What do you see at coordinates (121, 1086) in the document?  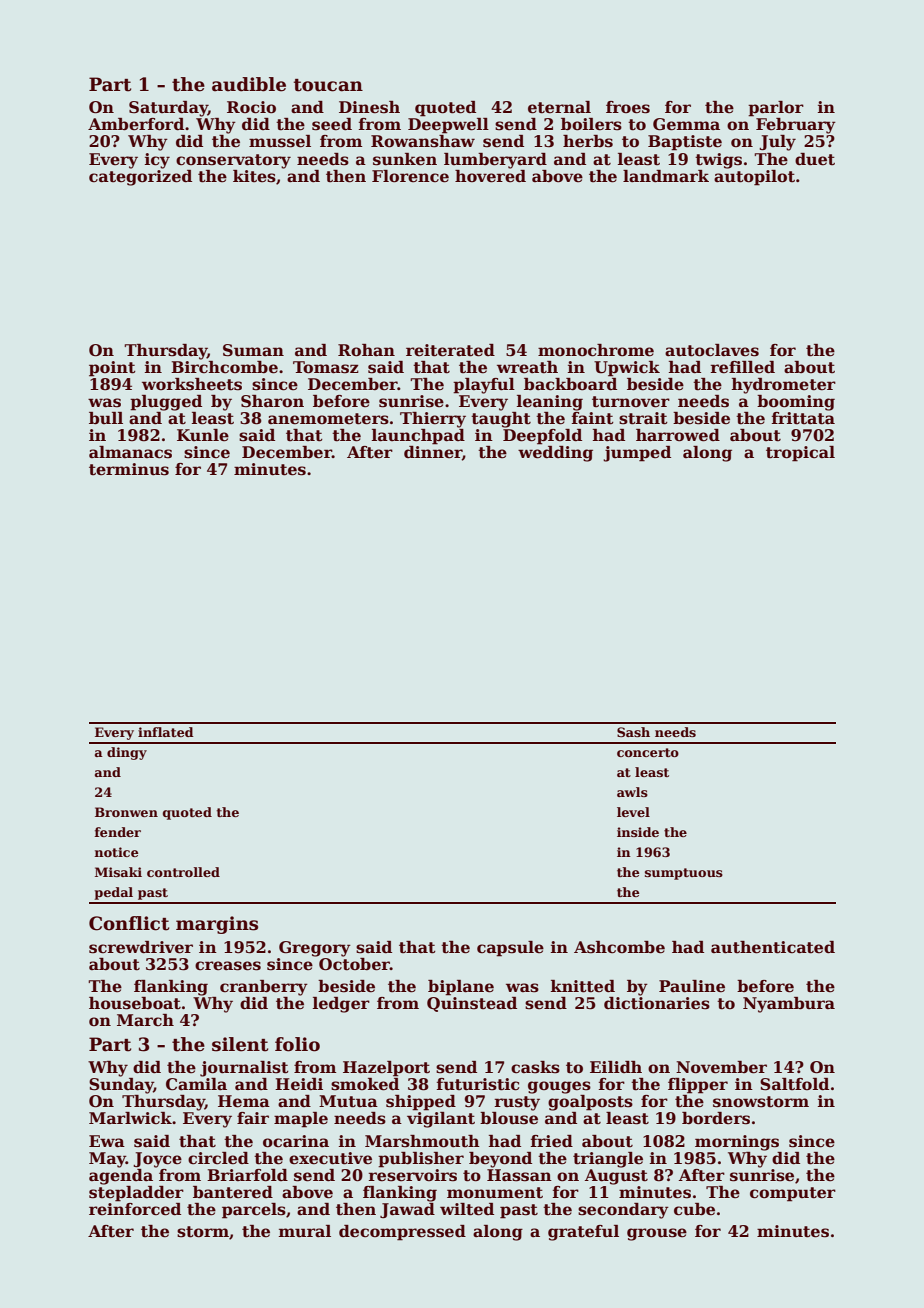 I see `Sunday` at bounding box center [121, 1086].
